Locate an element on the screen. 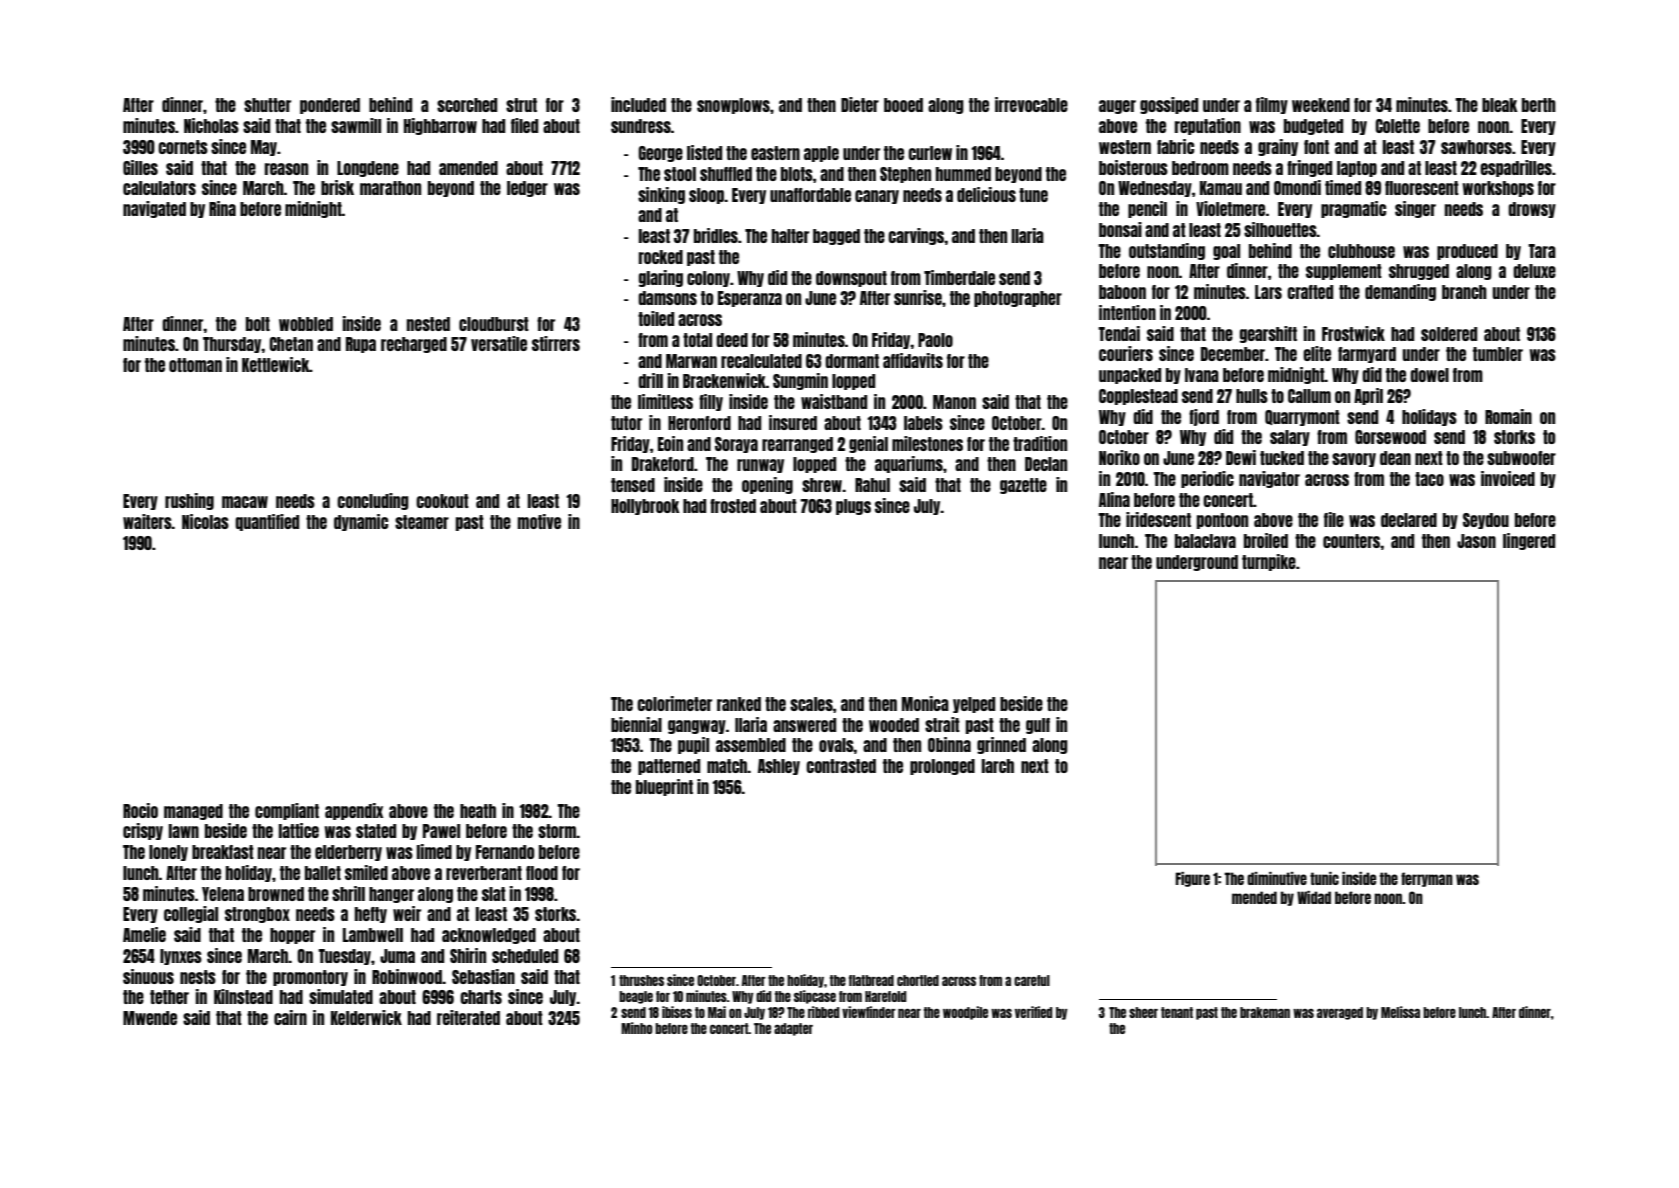 This screenshot has height=1188, width=1679. ribbed is located at coordinates (823, 1012).
